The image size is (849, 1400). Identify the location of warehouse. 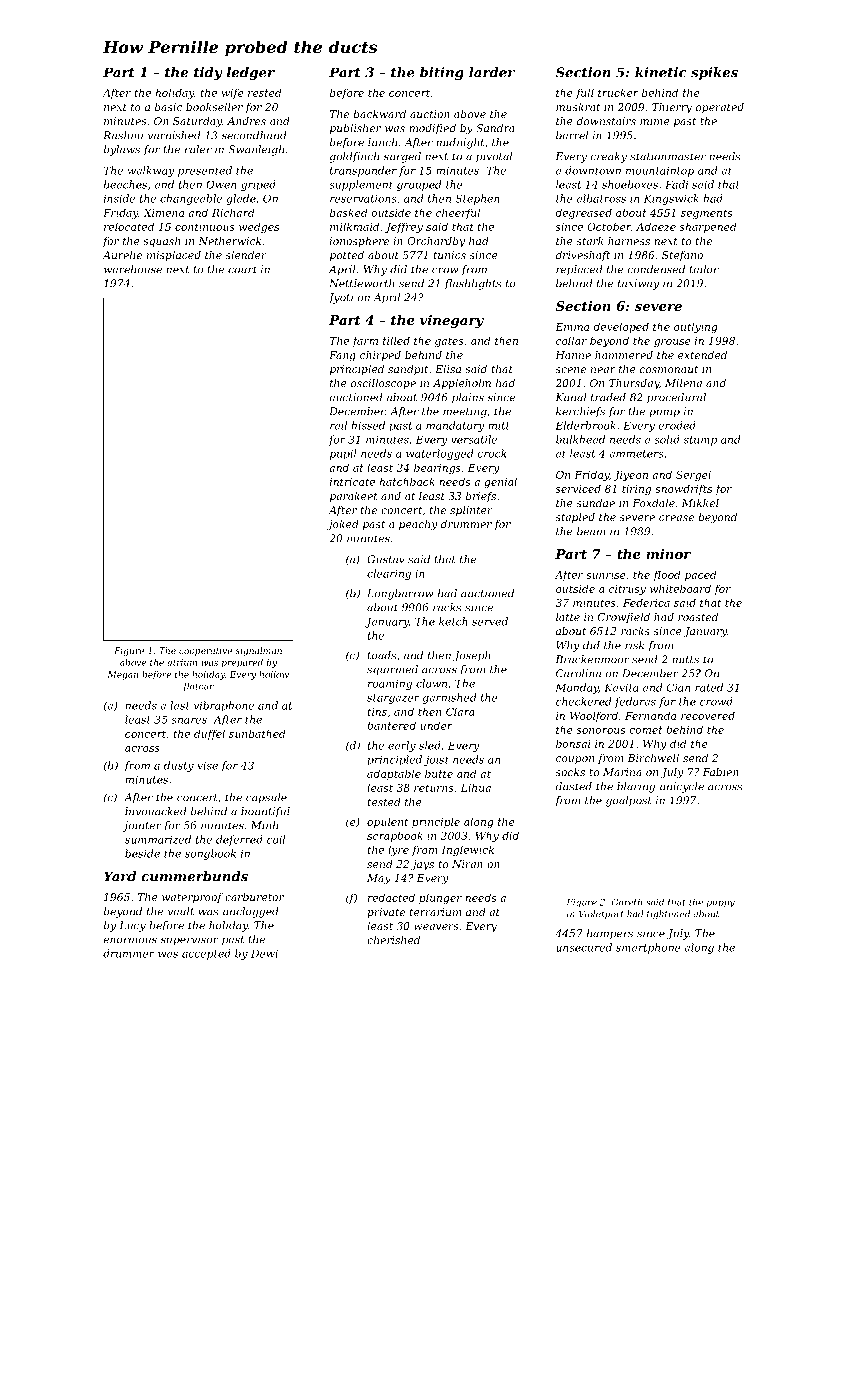
(133, 269).
